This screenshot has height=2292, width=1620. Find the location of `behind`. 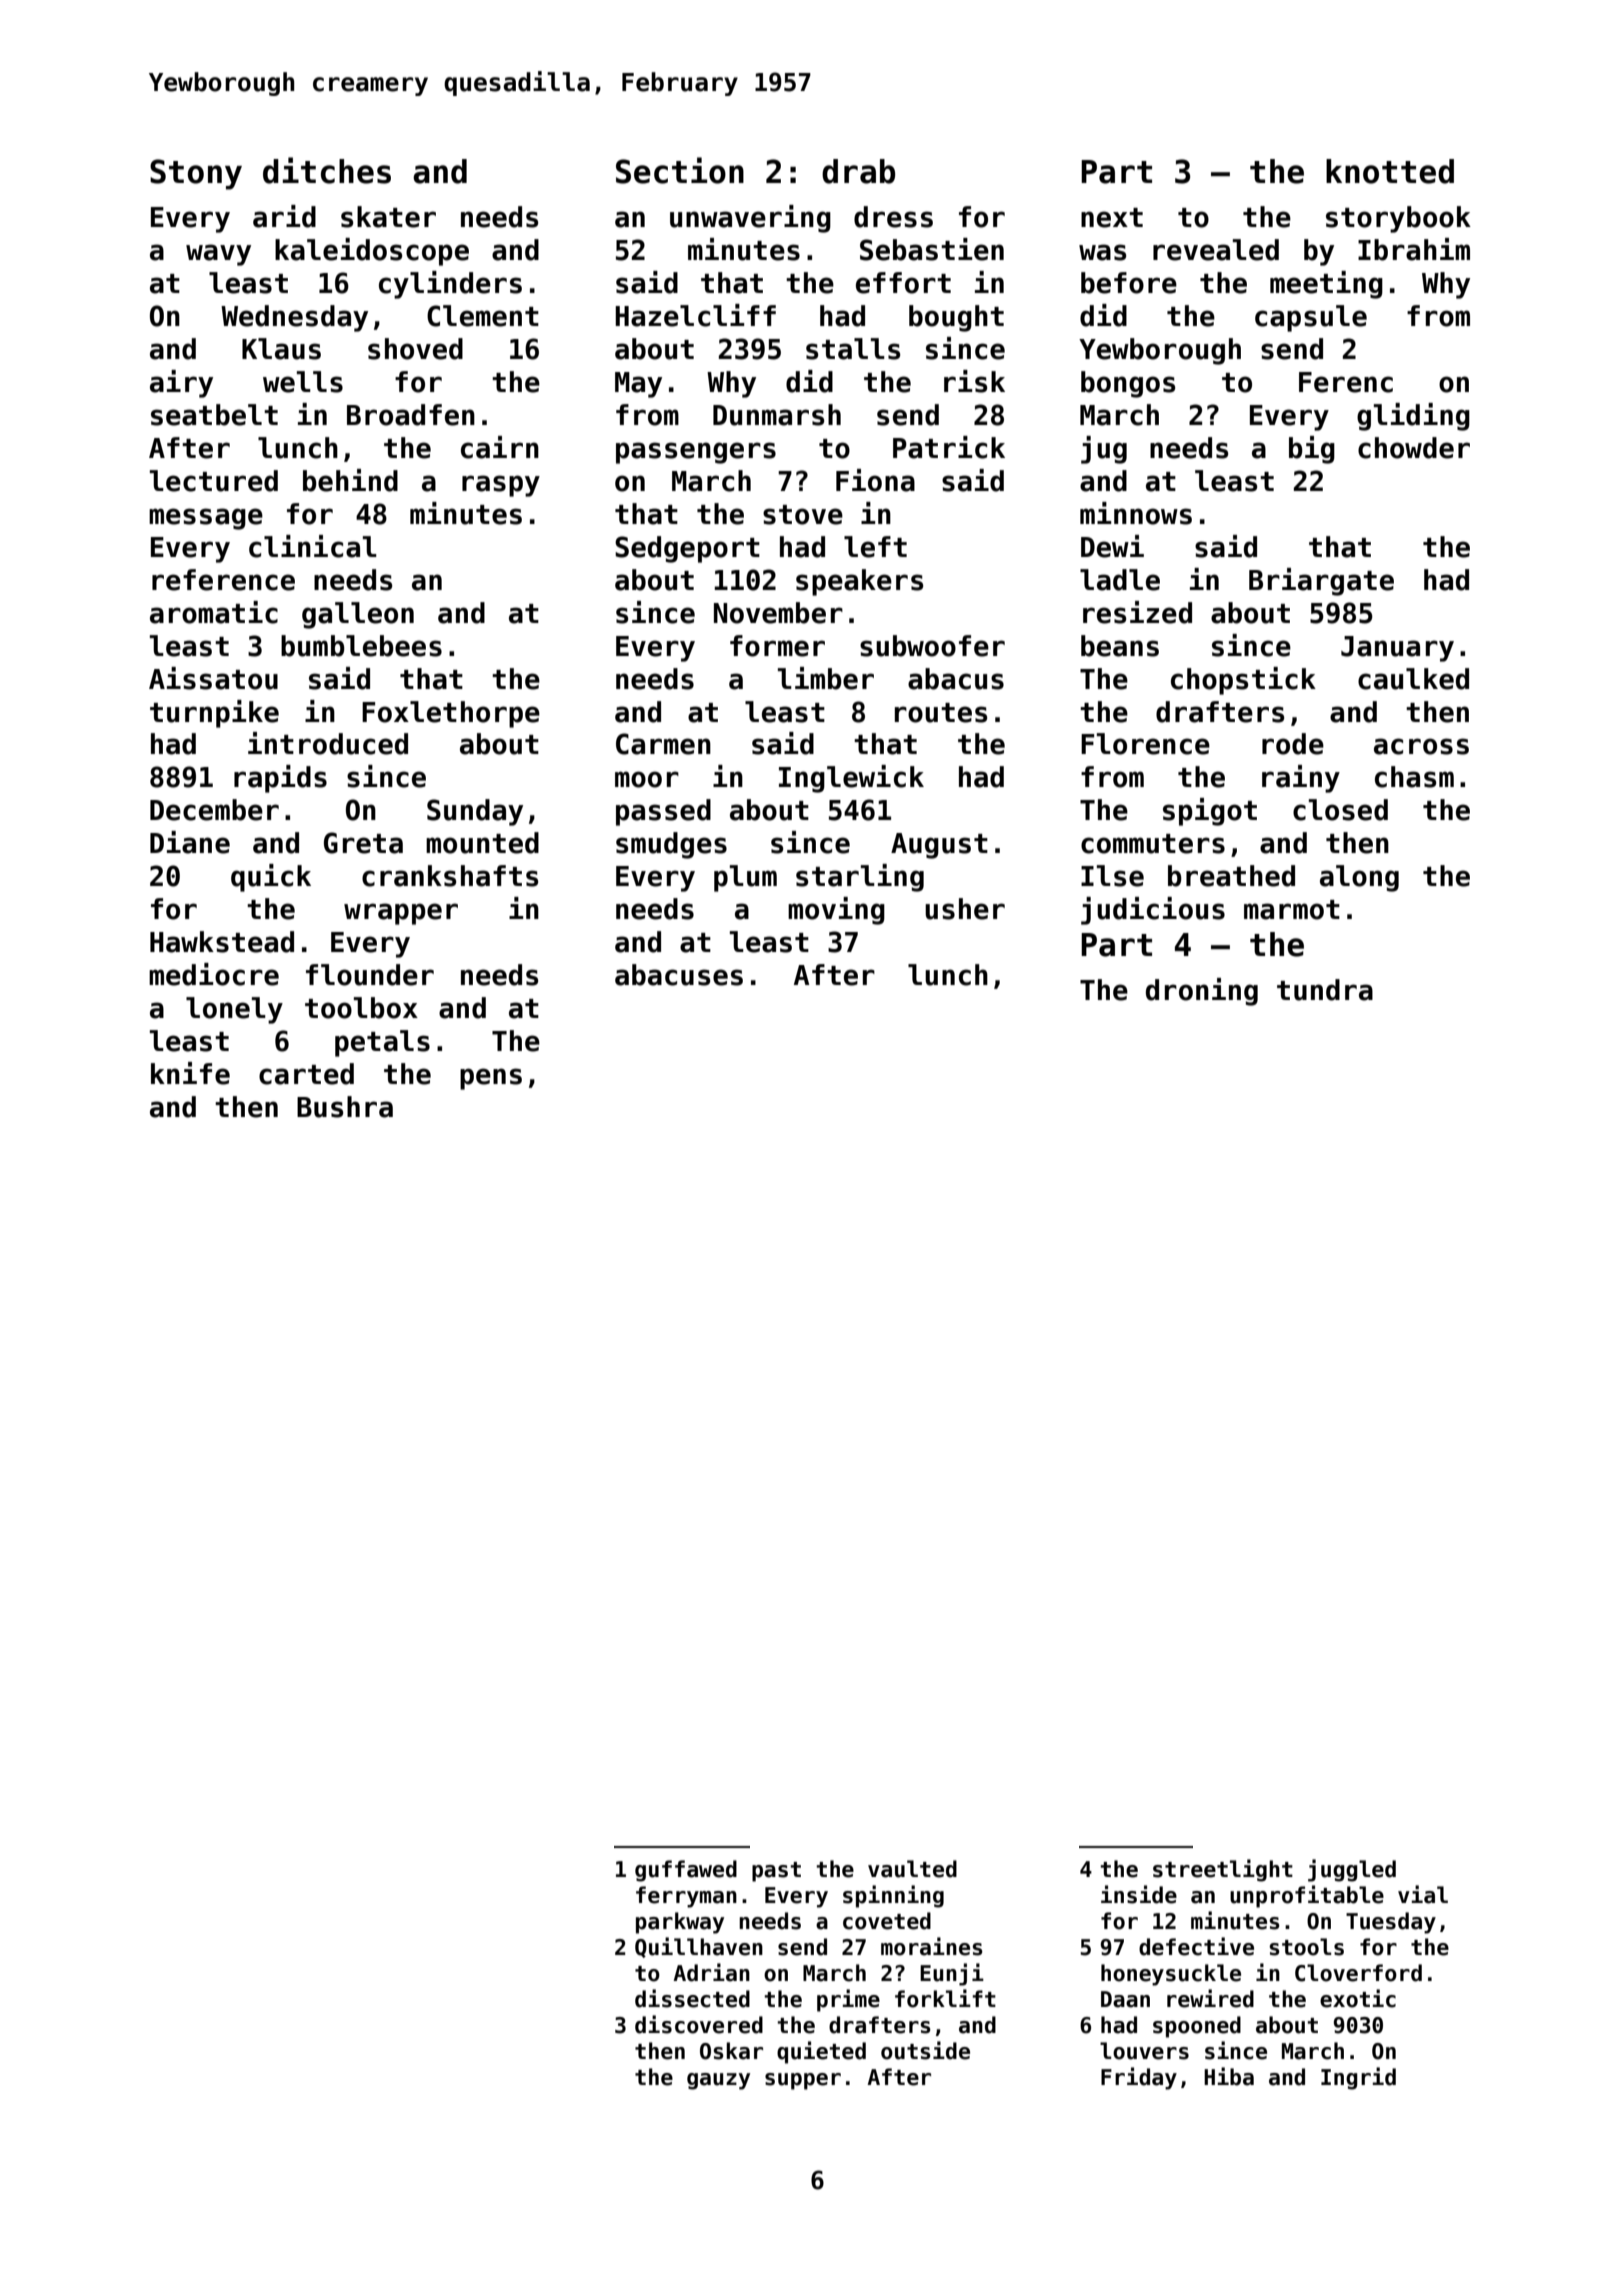

behind is located at coordinates (350, 480).
